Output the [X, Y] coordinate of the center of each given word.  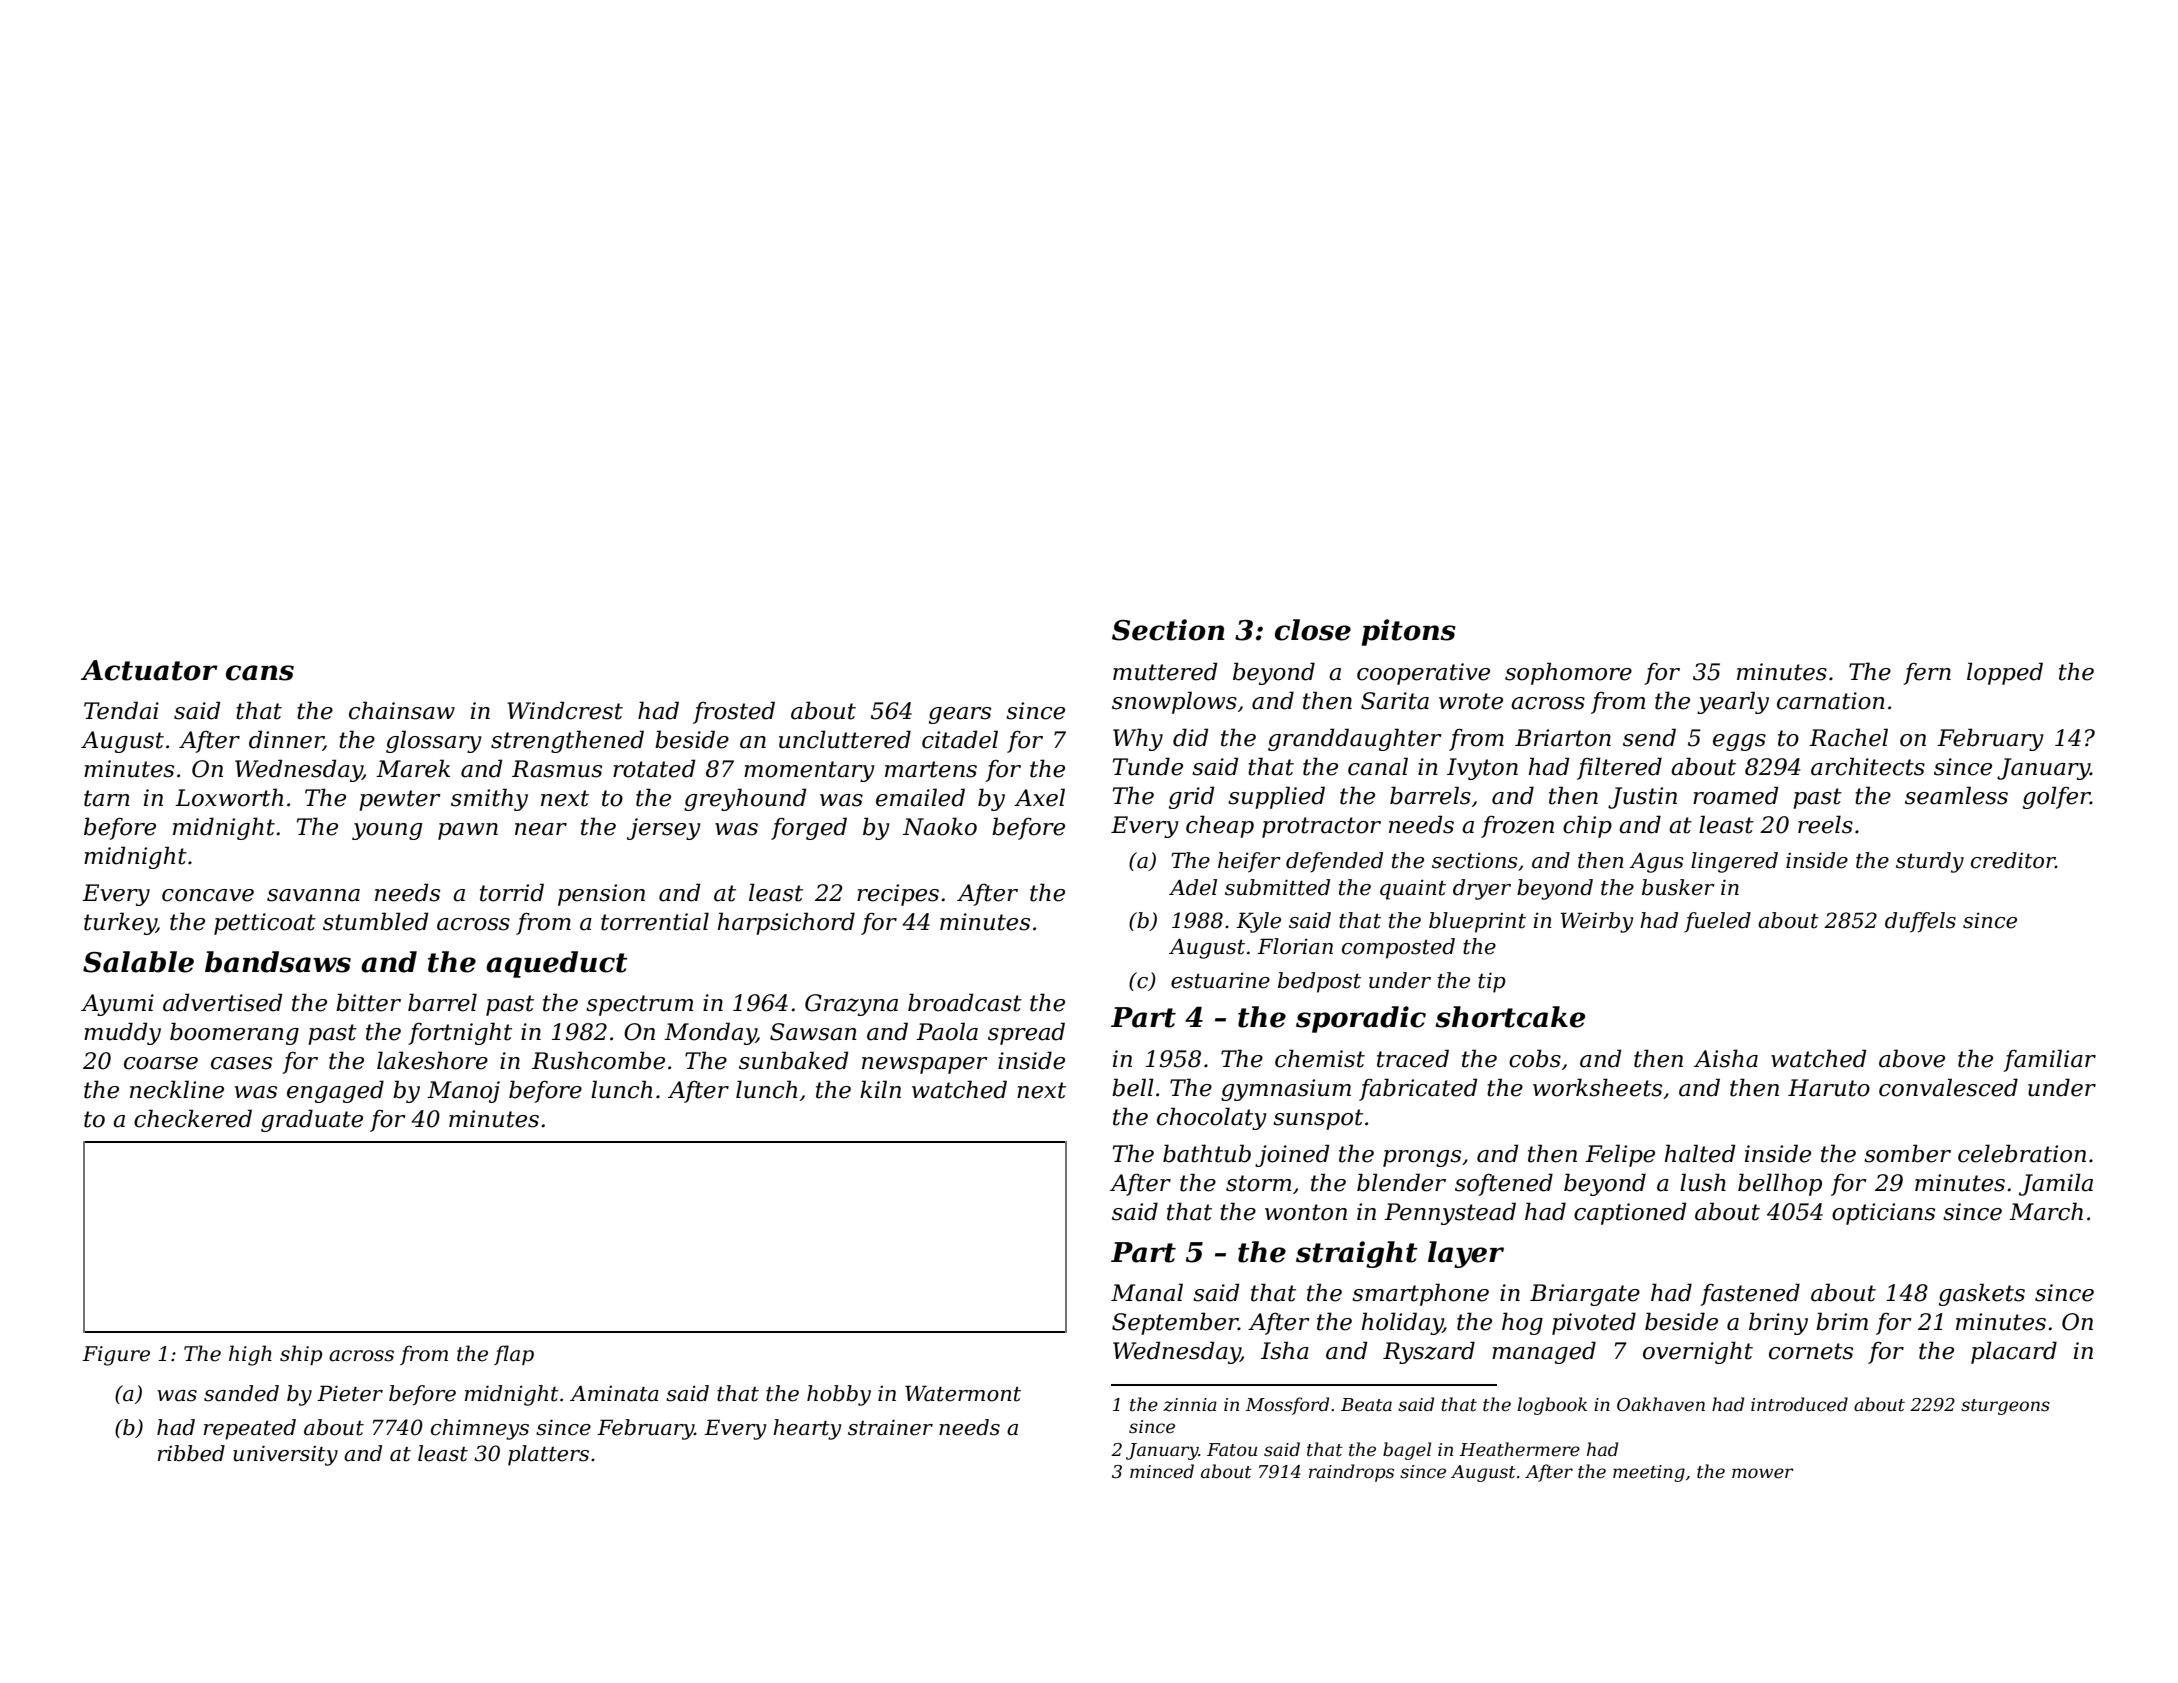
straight [1357, 1254]
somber [1907, 1153]
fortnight [460, 1033]
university [285, 1455]
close [1313, 630]
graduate [312, 1120]
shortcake [1510, 1017]
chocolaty [1212, 1118]
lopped [2005, 673]
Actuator [149, 670]
